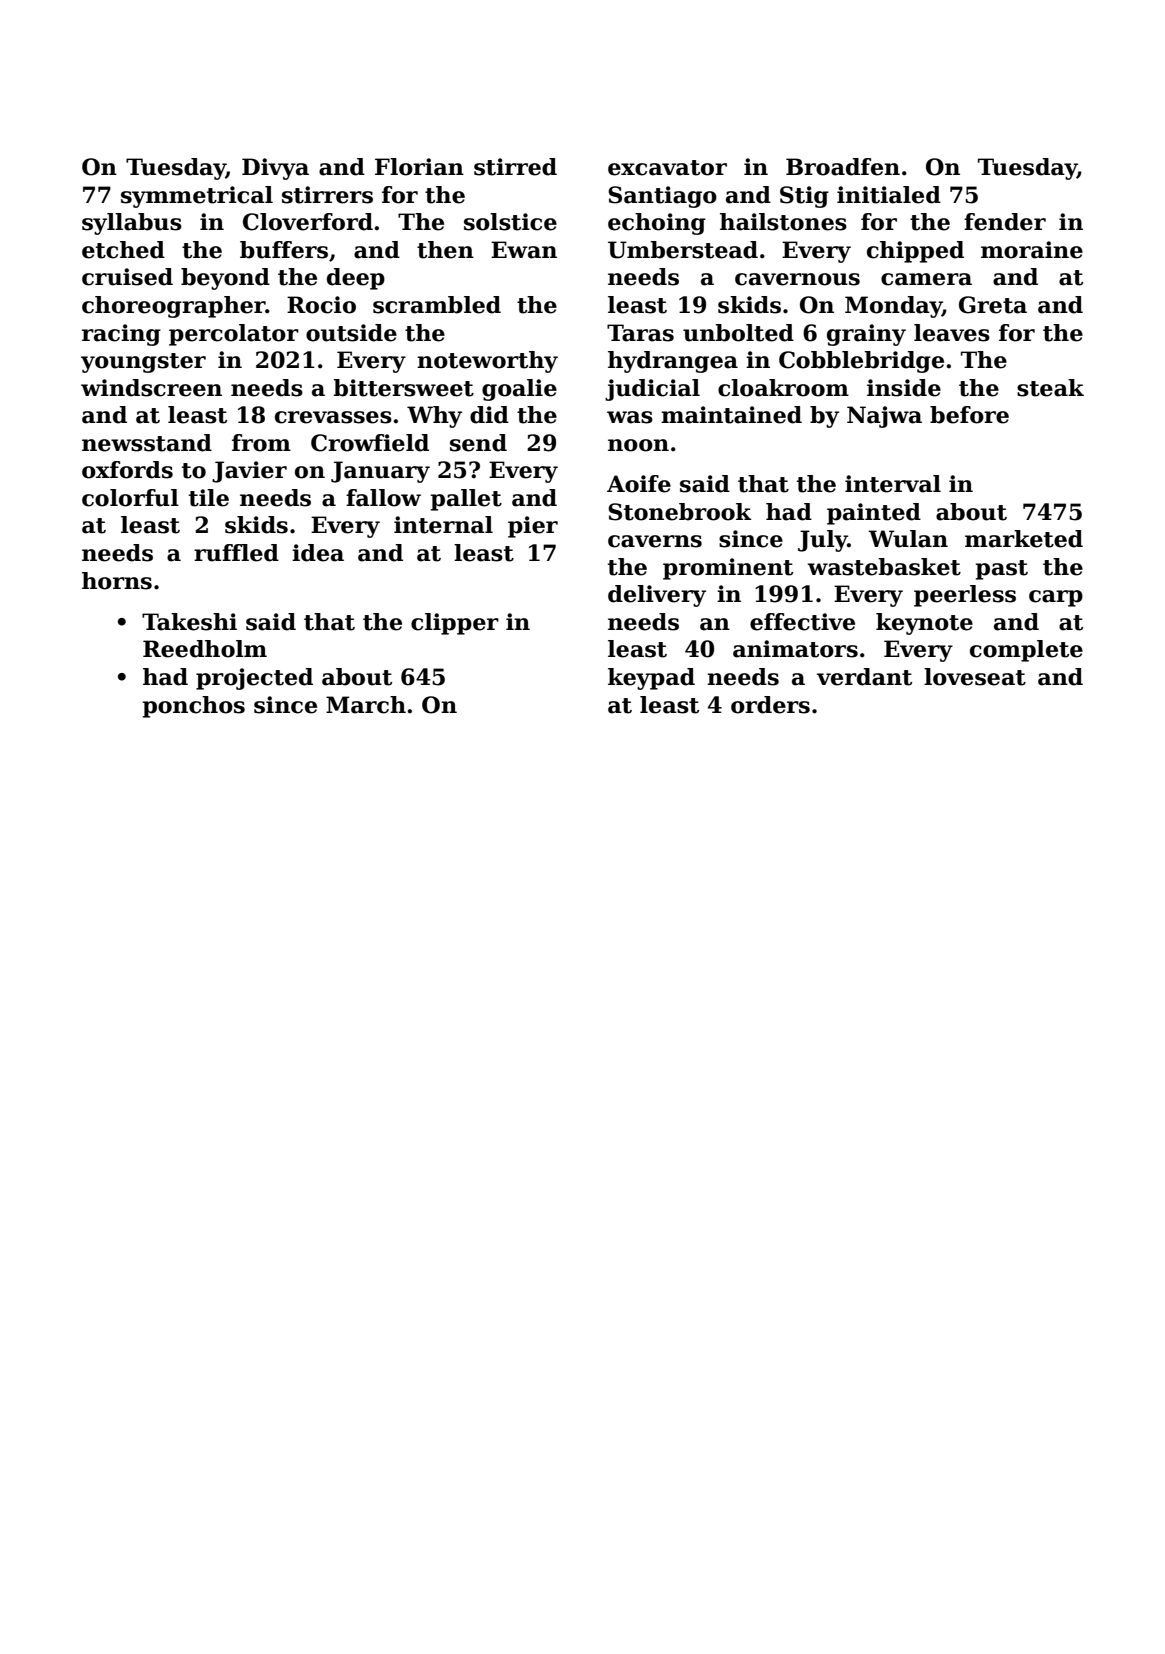 Image resolution: width=1165 pixels, height=1654 pixels. Describe the element at coordinates (194, 707) in the page. I see `ponchos` at that location.
